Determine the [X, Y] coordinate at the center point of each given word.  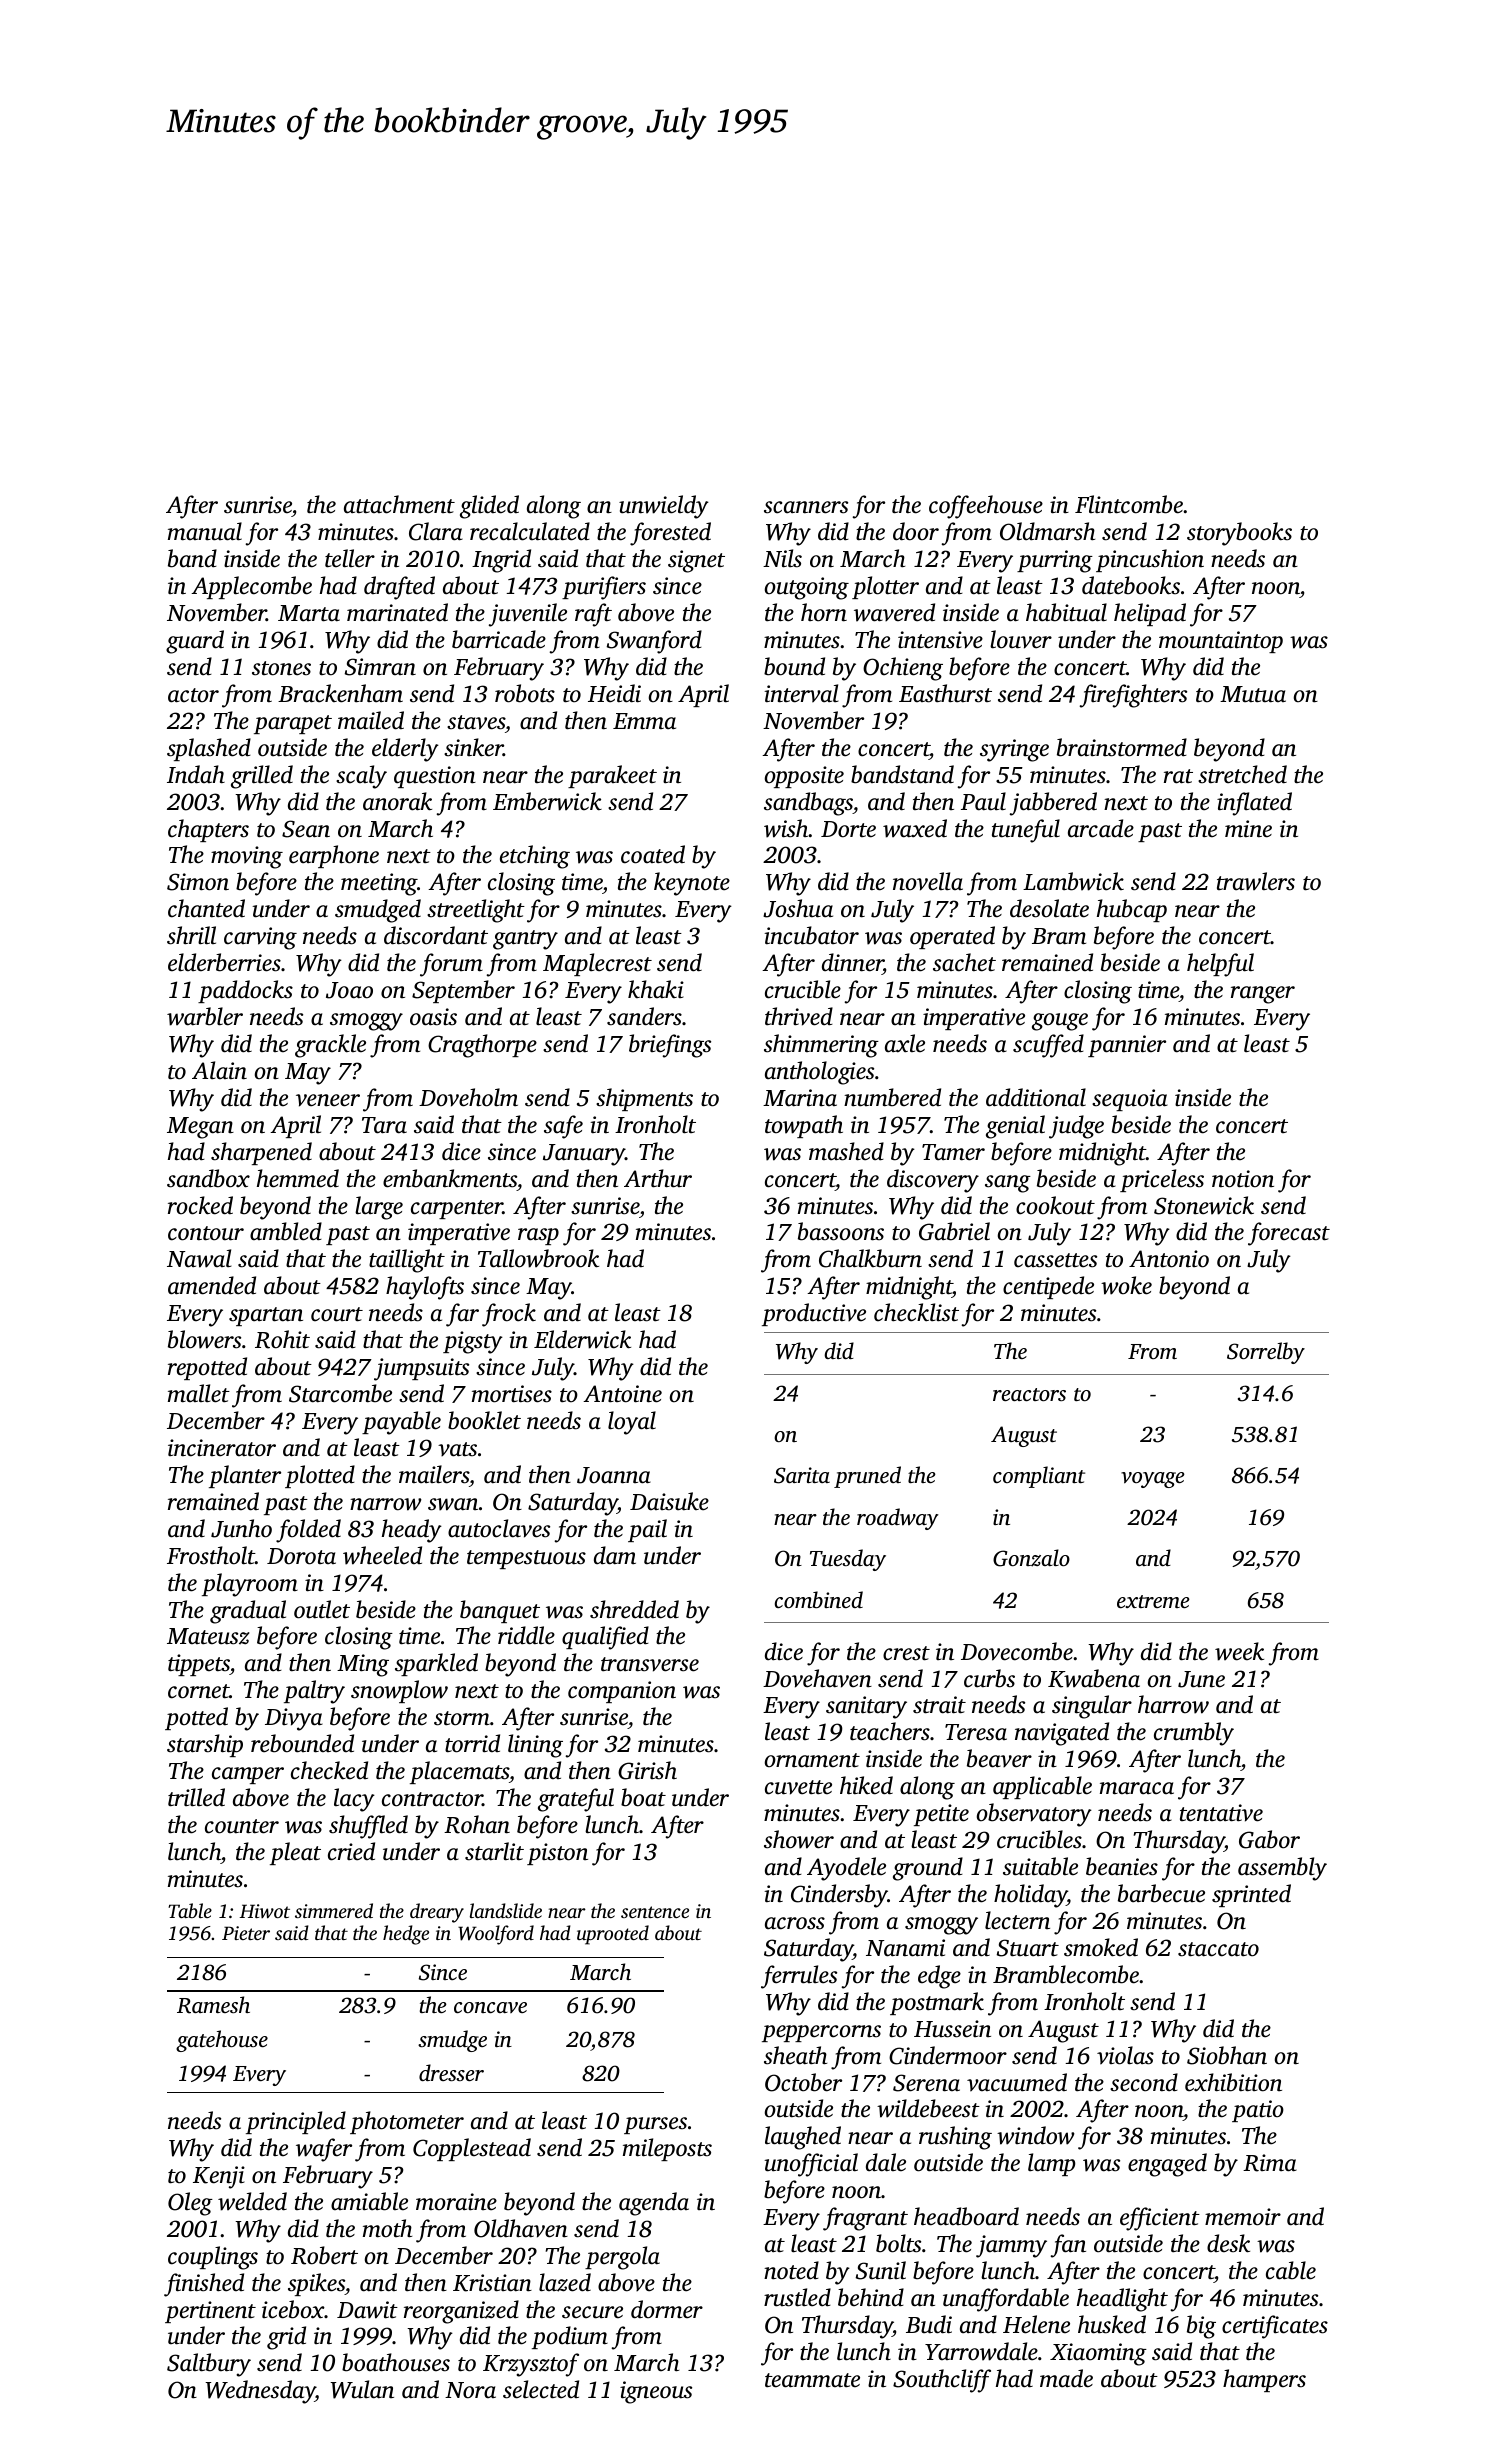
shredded [634, 1609]
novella [928, 881]
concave [490, 2007]
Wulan [362, 2389]
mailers [434, 1474]
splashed [209, 749]
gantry [525, 940]
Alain [219, 1070]
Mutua [1253, 694]
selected [541, 2389]
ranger [1263, 995]
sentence [655, 1912]
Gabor [1269, 1839]
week [1239, 1651]
